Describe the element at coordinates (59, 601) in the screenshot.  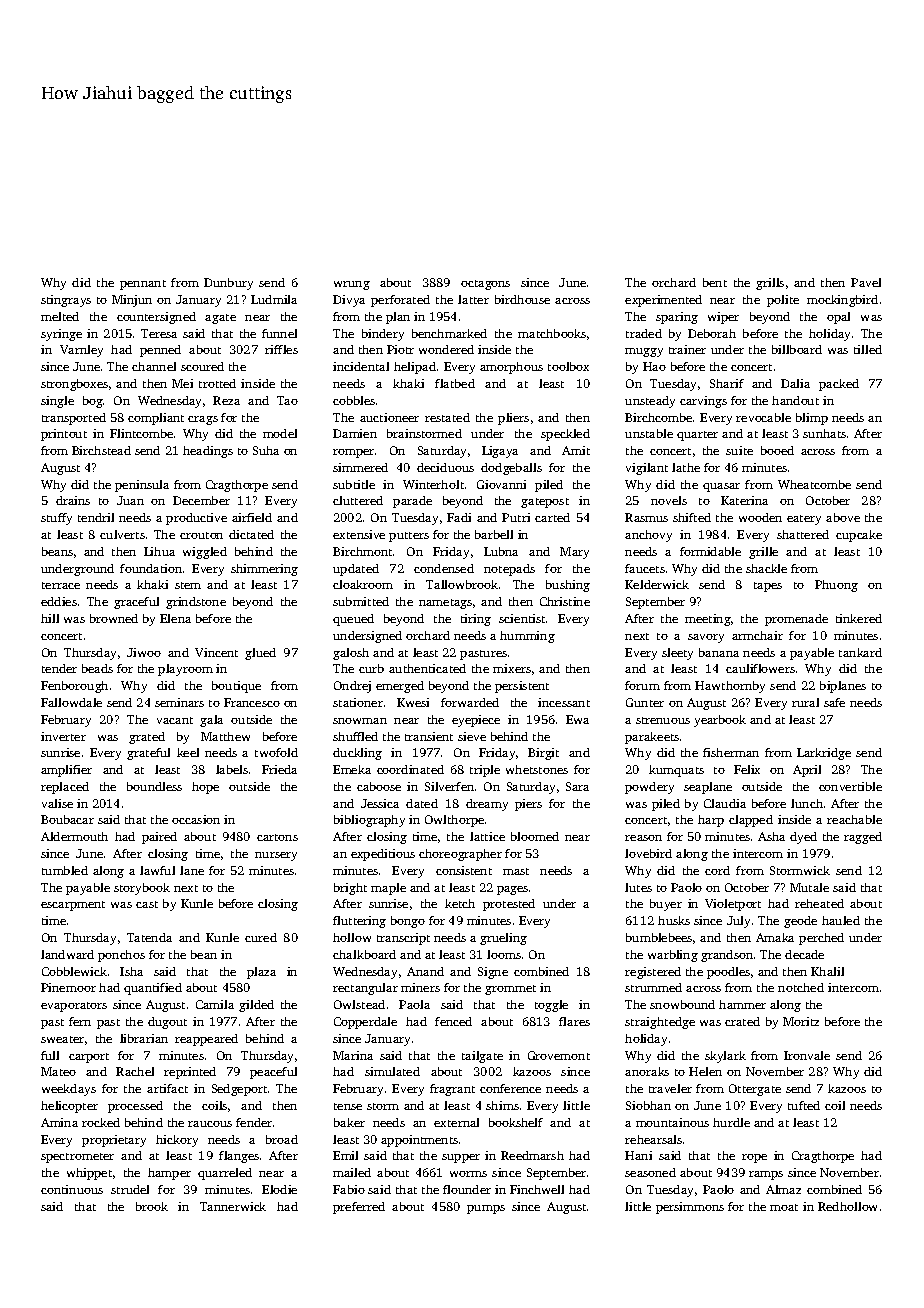
I see `eddies` at that location.
